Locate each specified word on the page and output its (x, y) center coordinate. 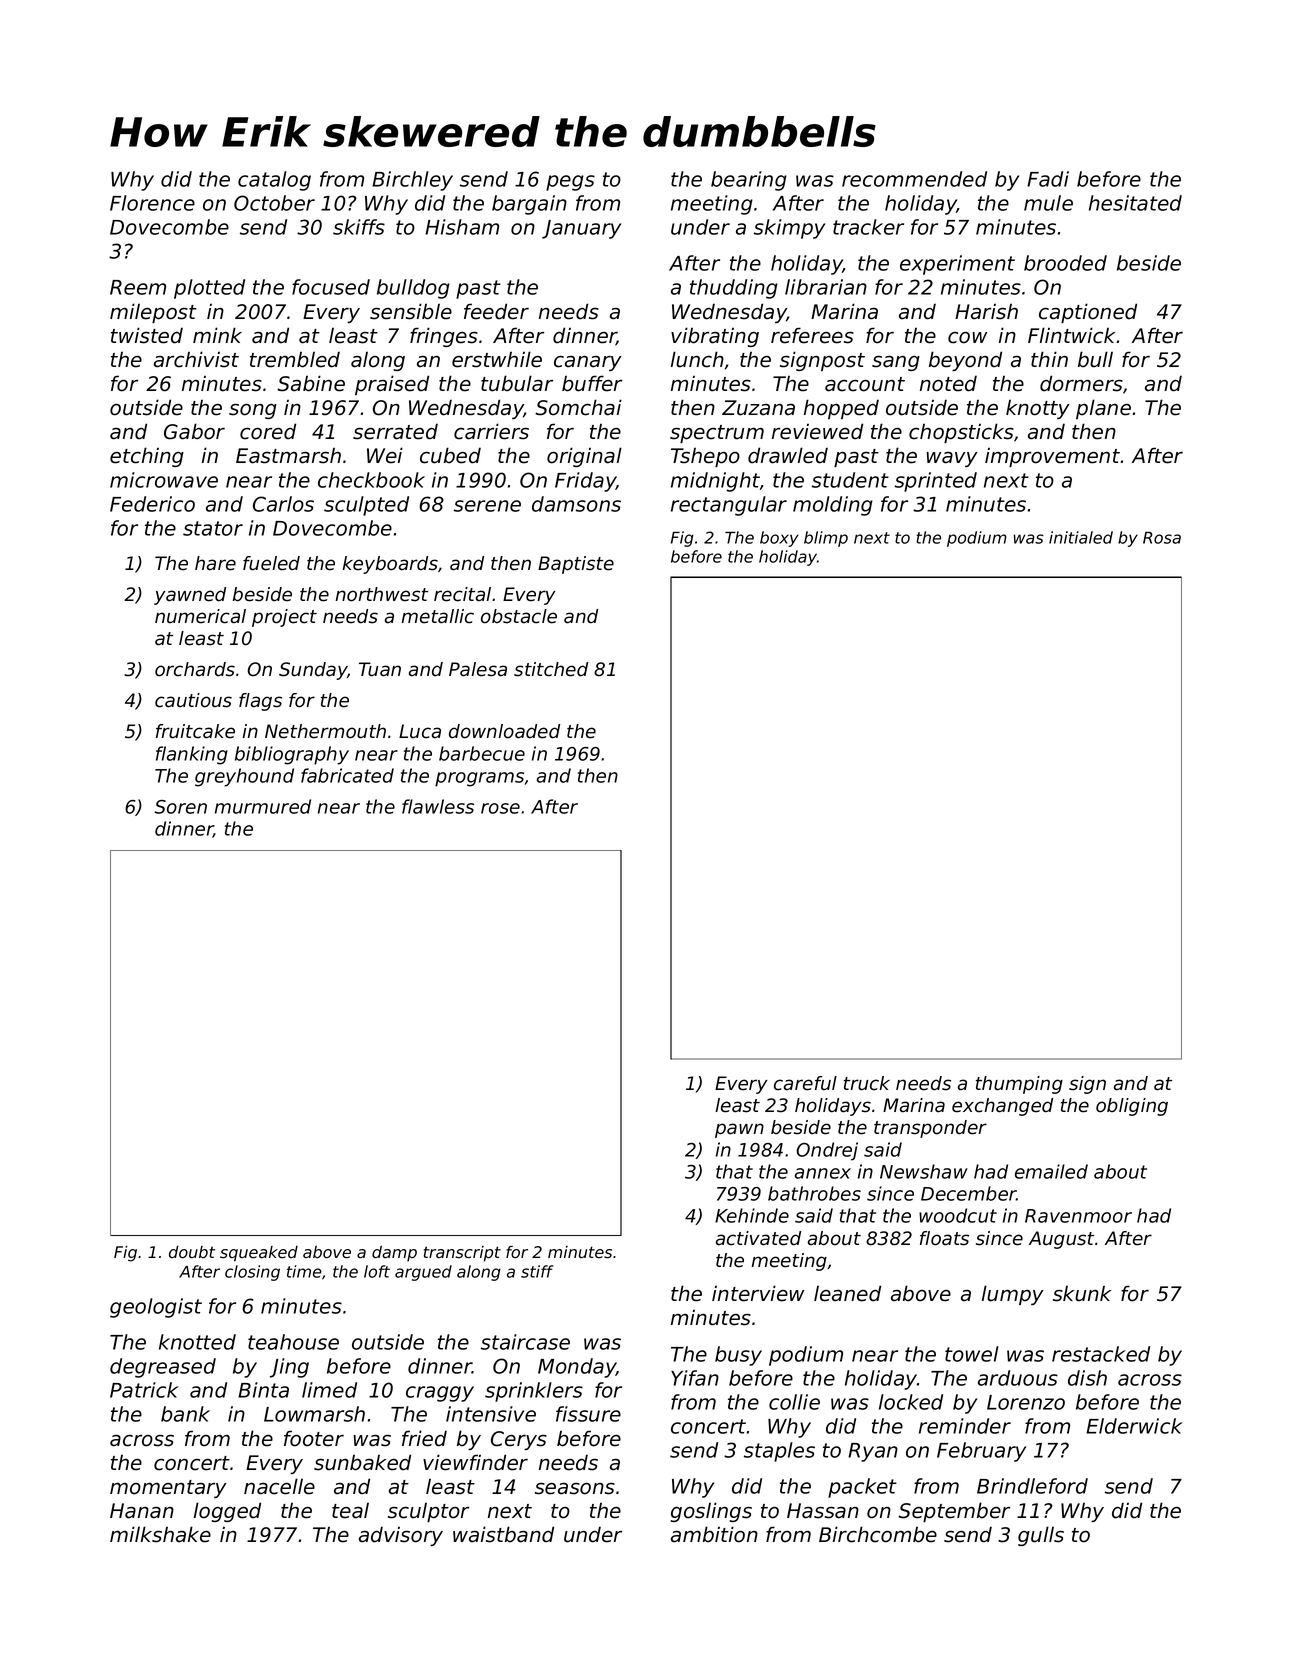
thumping (1019, 1085)
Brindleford (1032, 1486)
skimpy (789, 229)
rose (500, 808)
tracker (868, 227)
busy (738, 1356)
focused (331, 287)
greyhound (244, 777)
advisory (401, 1536)
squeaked (259, 1254)
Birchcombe (878, 1534)
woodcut (958, 1215)
